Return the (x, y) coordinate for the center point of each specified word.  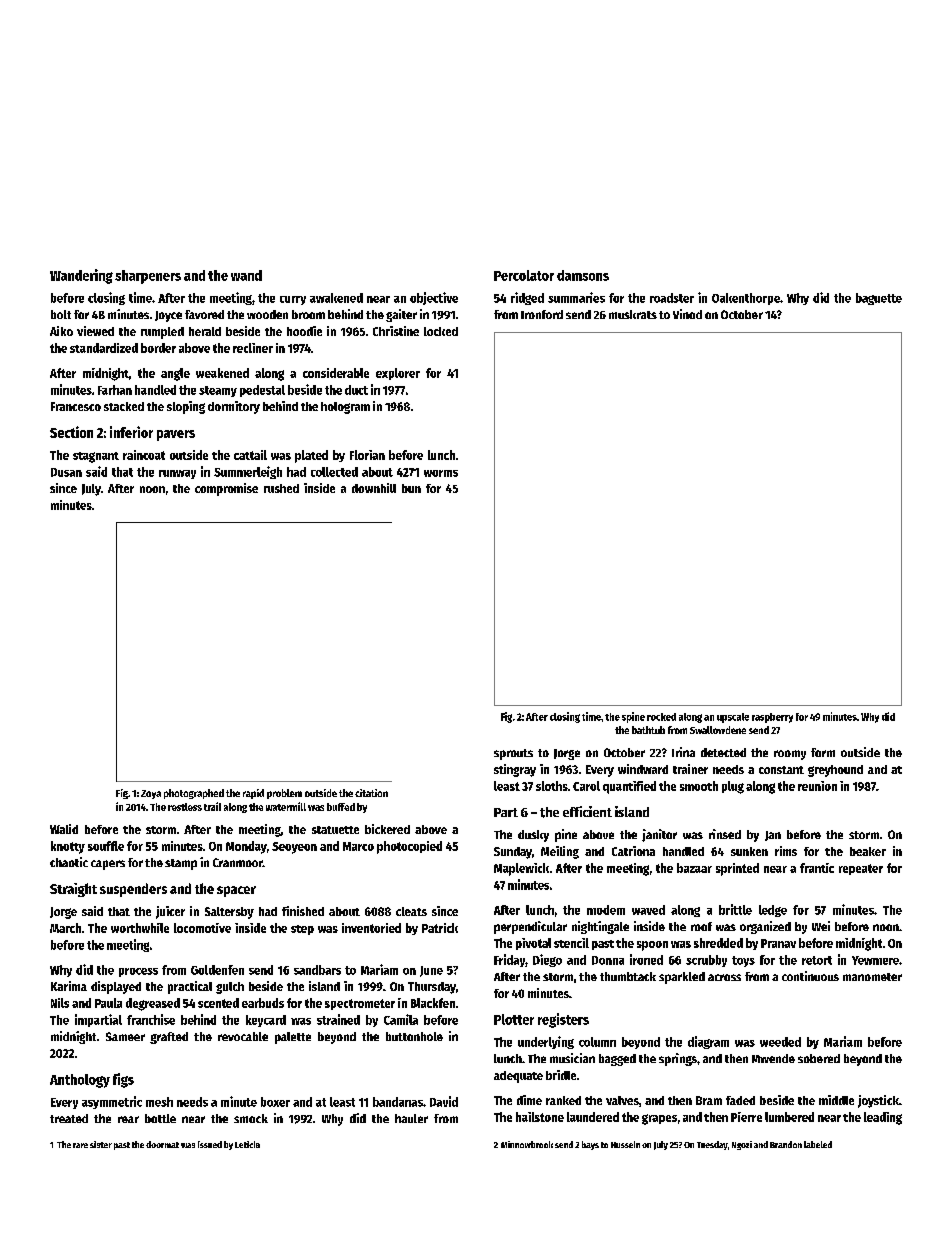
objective (434, 298)
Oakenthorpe (746, 299)
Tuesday (712, 1145)
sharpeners (148, 277)
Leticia (247, 1144)
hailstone (540, 1117)
